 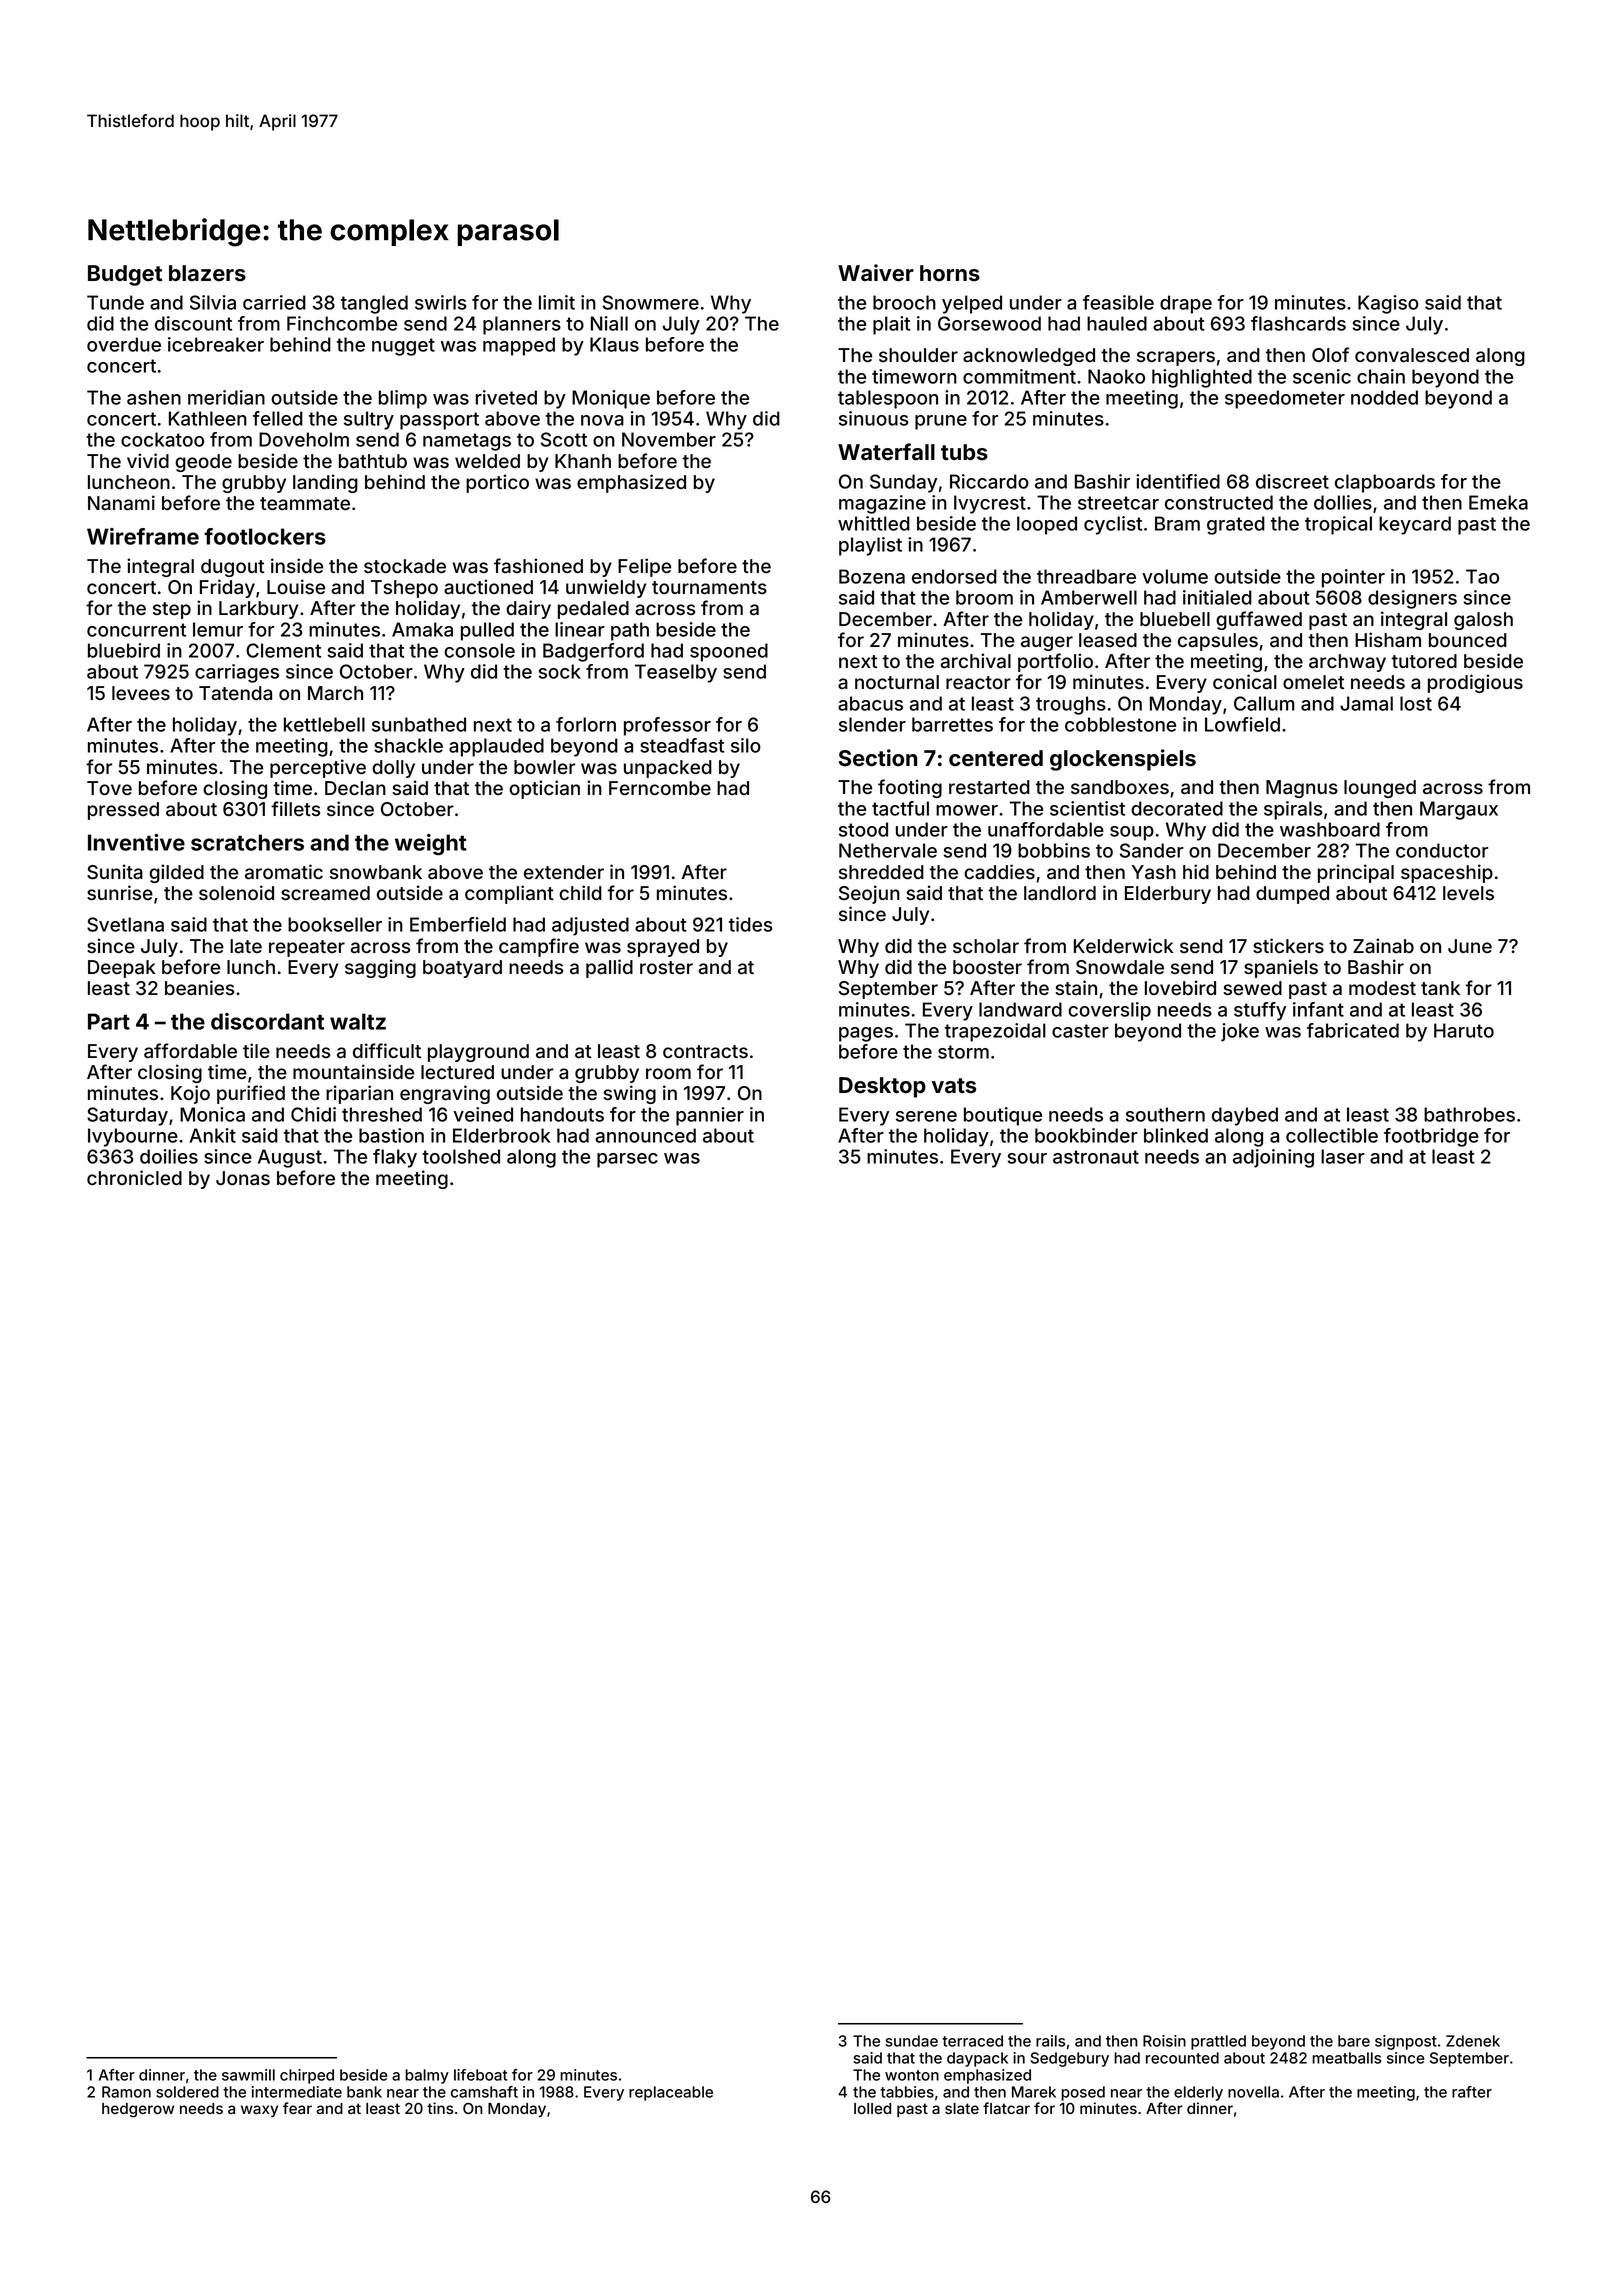 What do you see at coordinates (606, 588) in the screenshot?
I see `unwieldy` at bounding box center [606, 588].
